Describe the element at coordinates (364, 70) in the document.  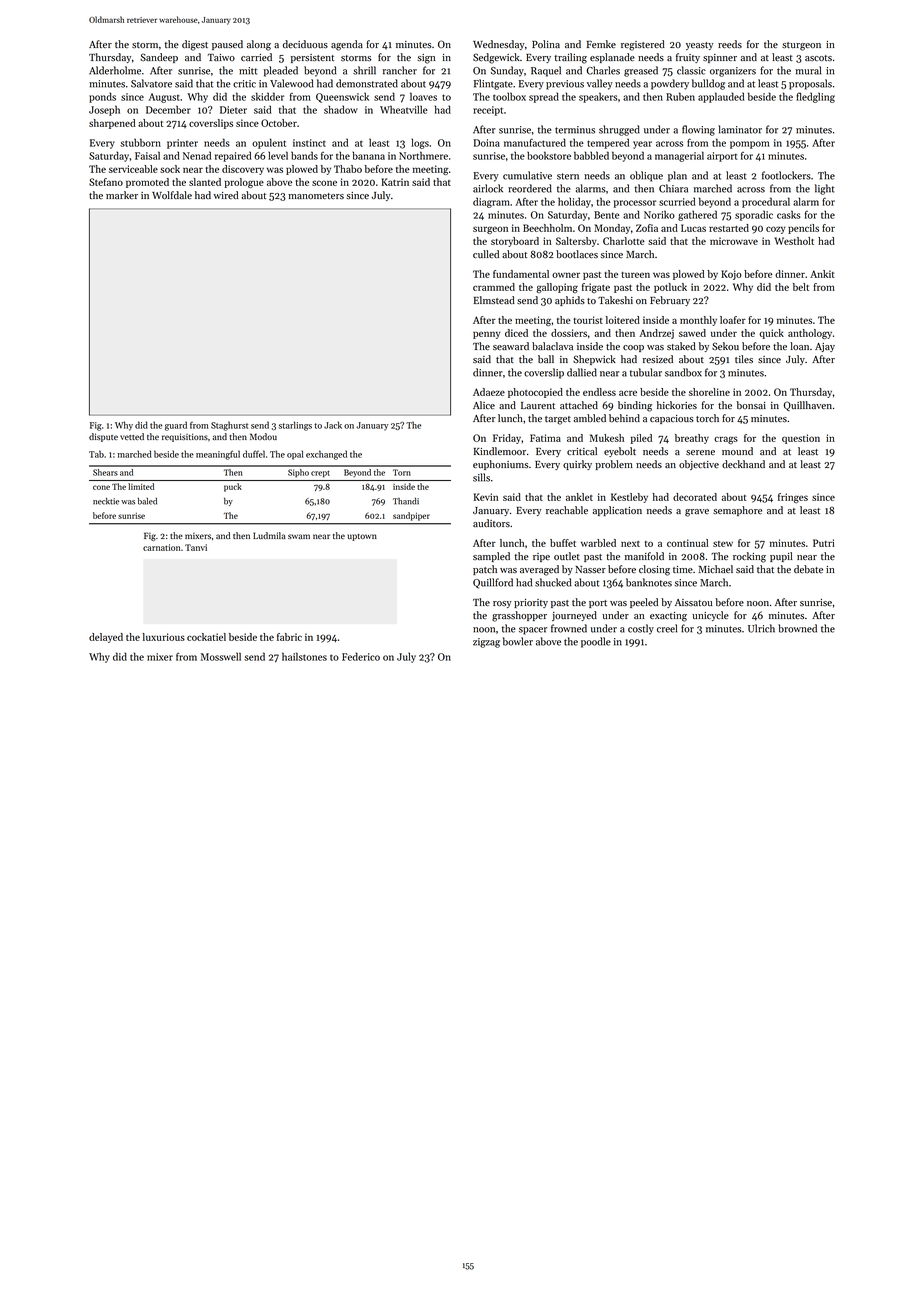
I see `shrill` at that location.
